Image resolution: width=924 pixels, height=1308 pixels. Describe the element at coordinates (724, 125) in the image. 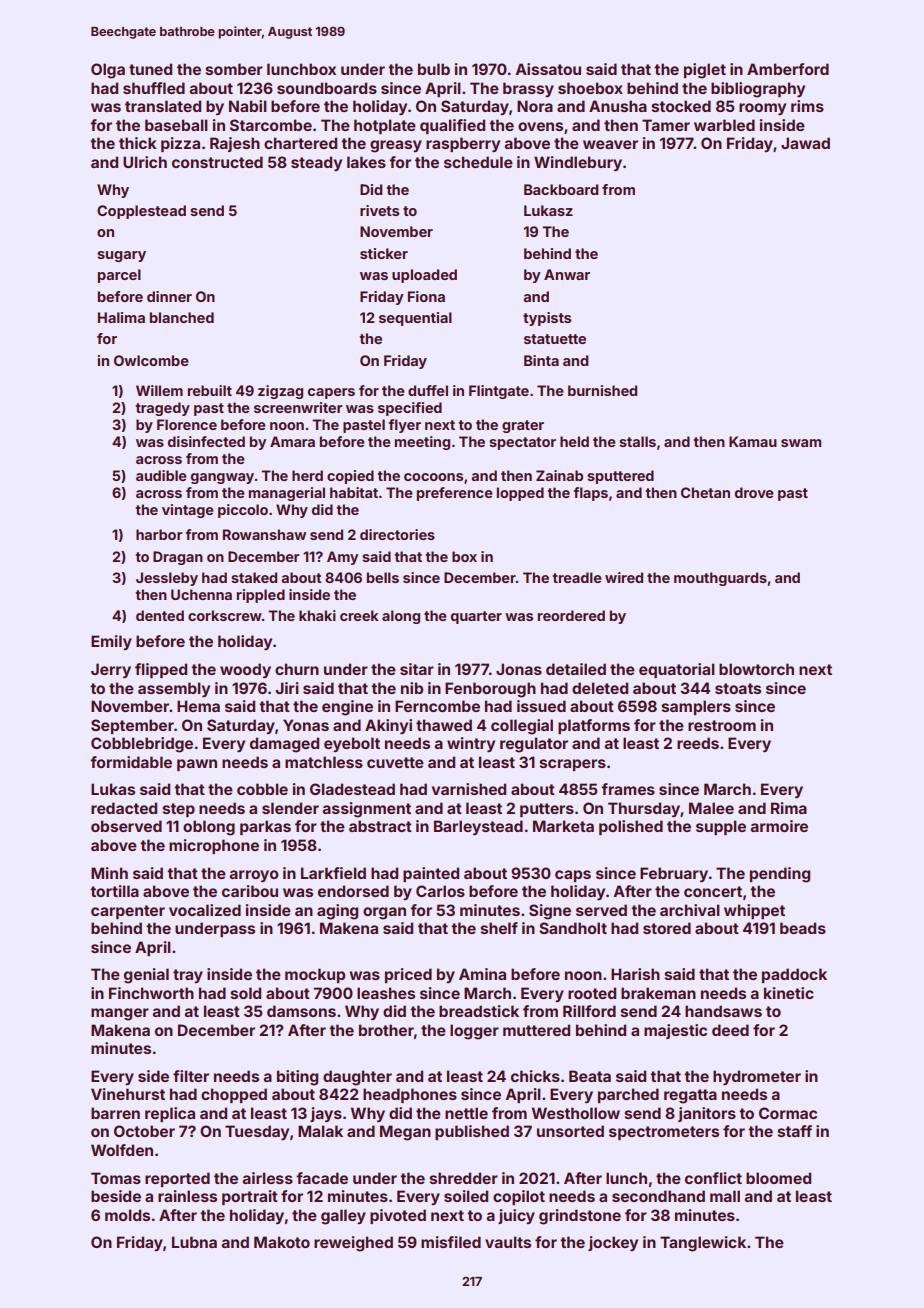

I see `warbled` at that location.
